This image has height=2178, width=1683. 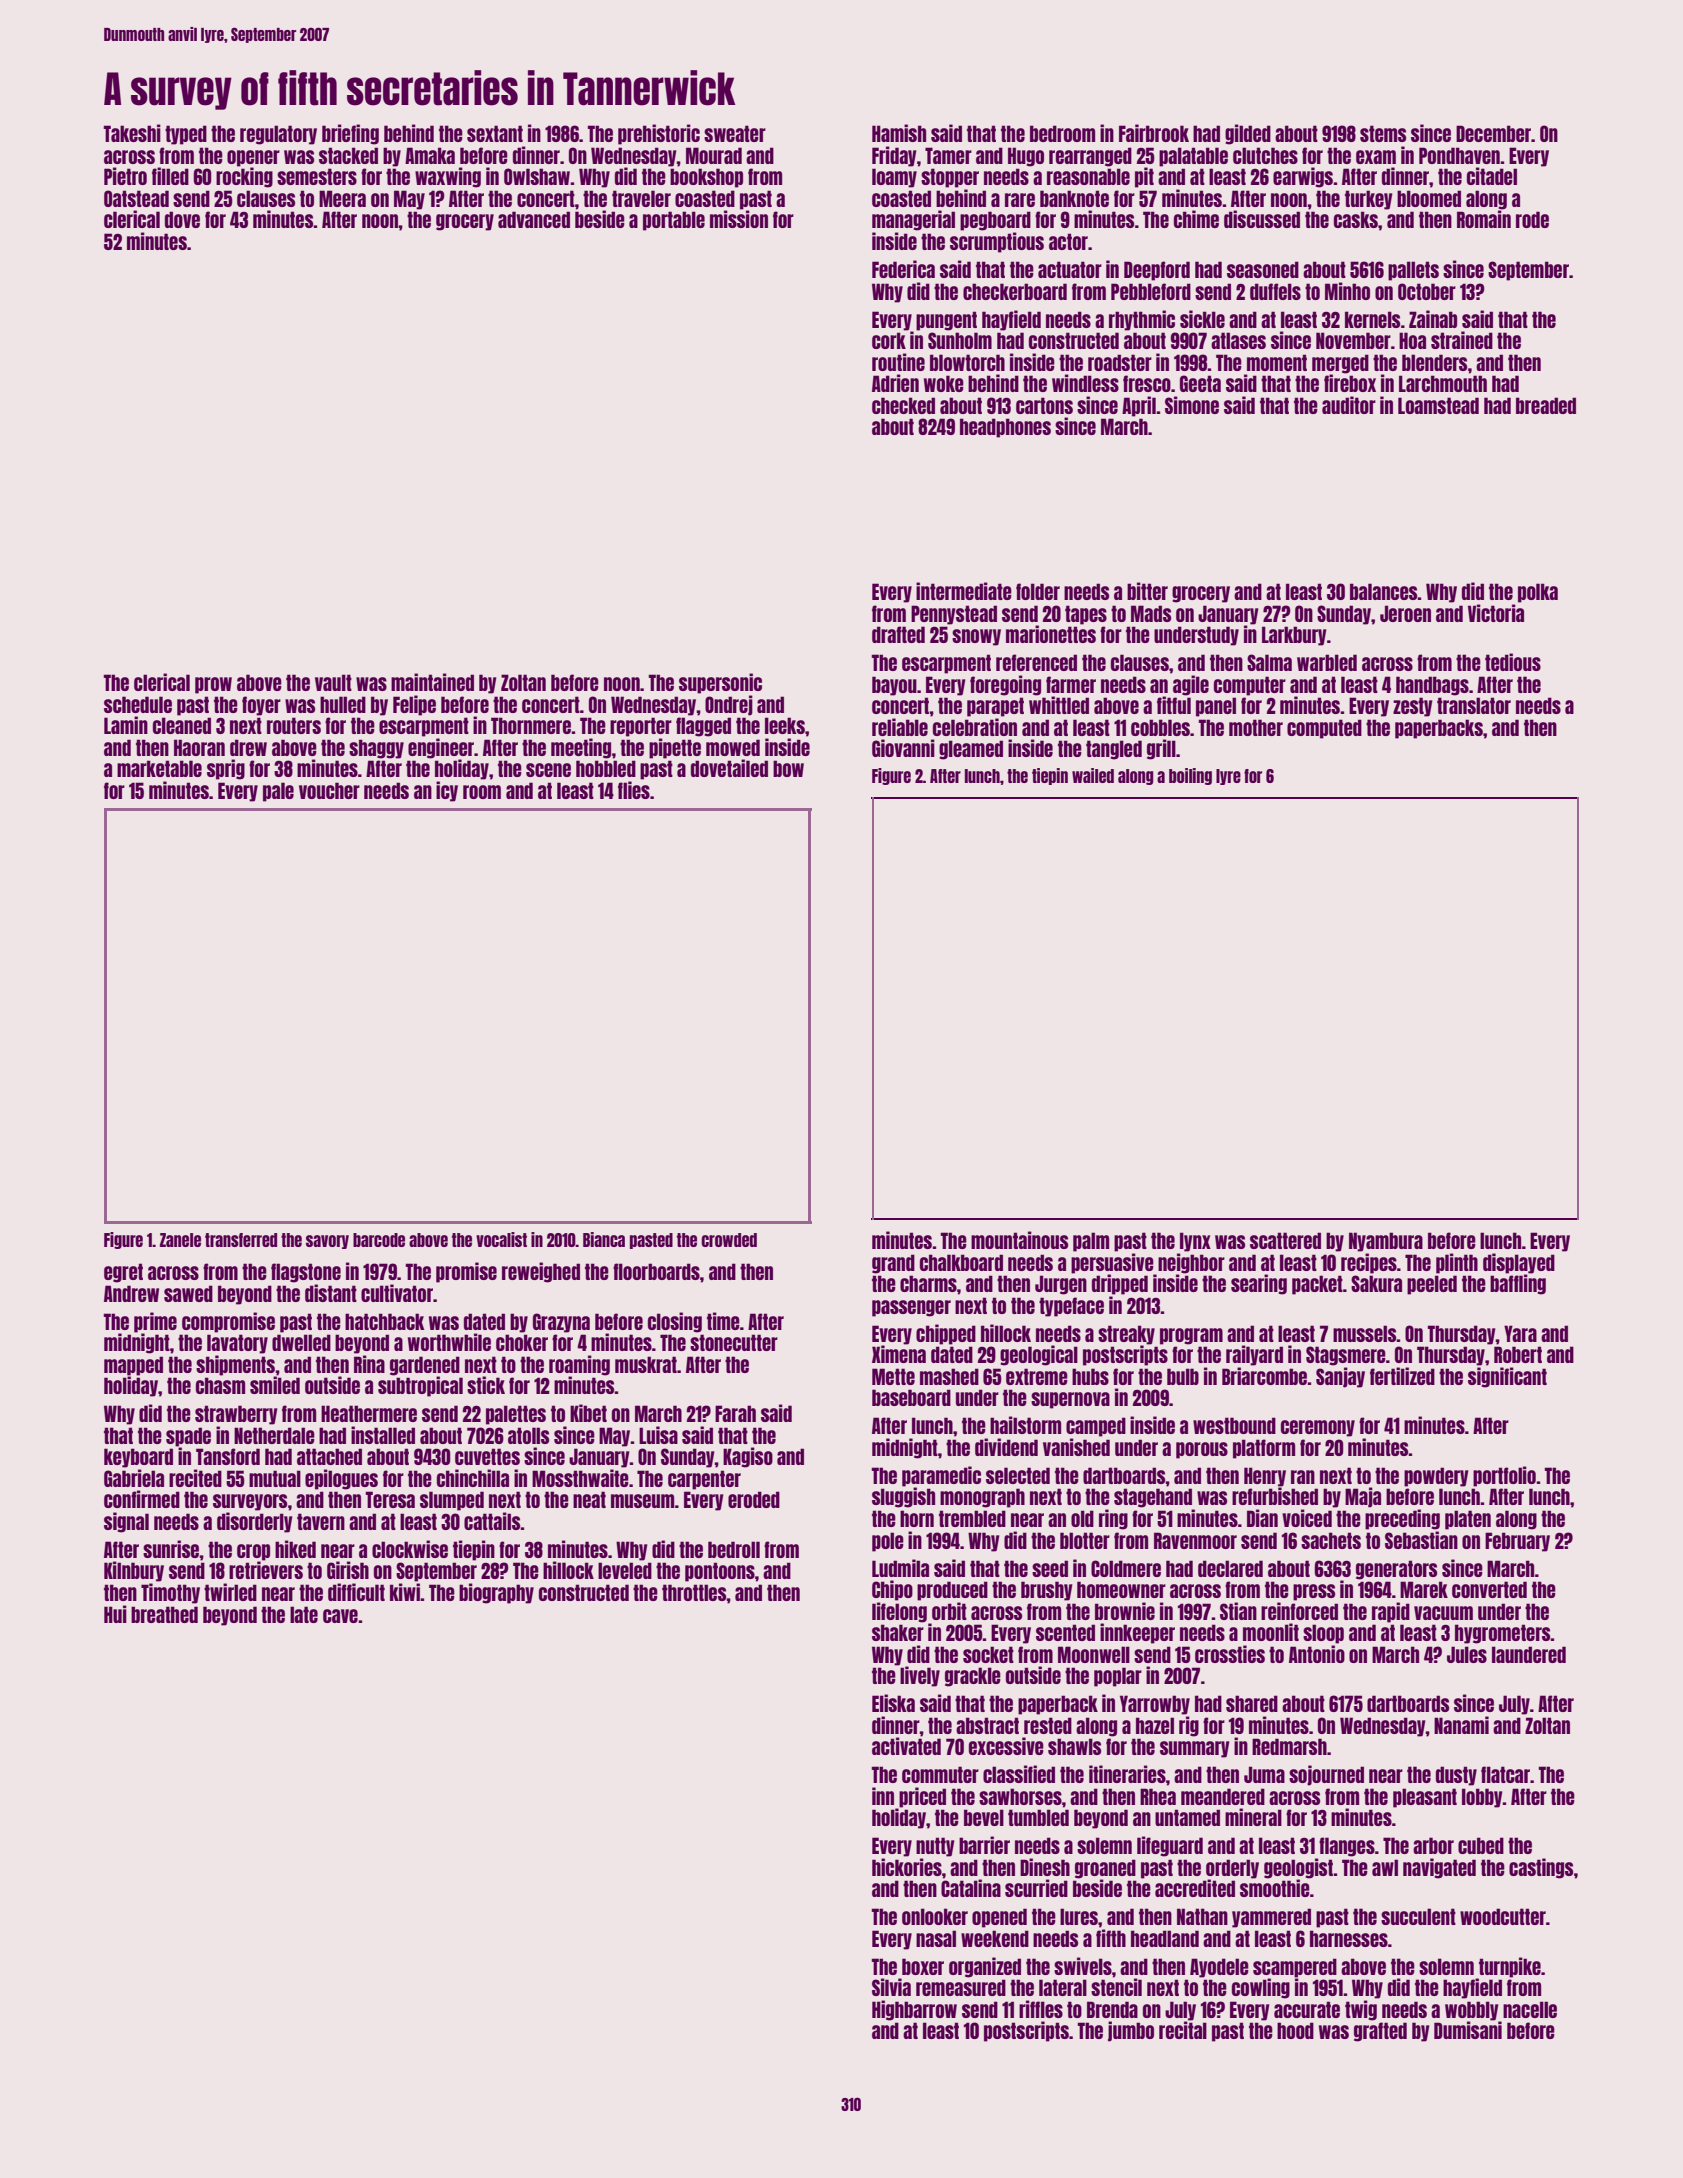 I want to click on marketable, so click(x=159, y=768).
